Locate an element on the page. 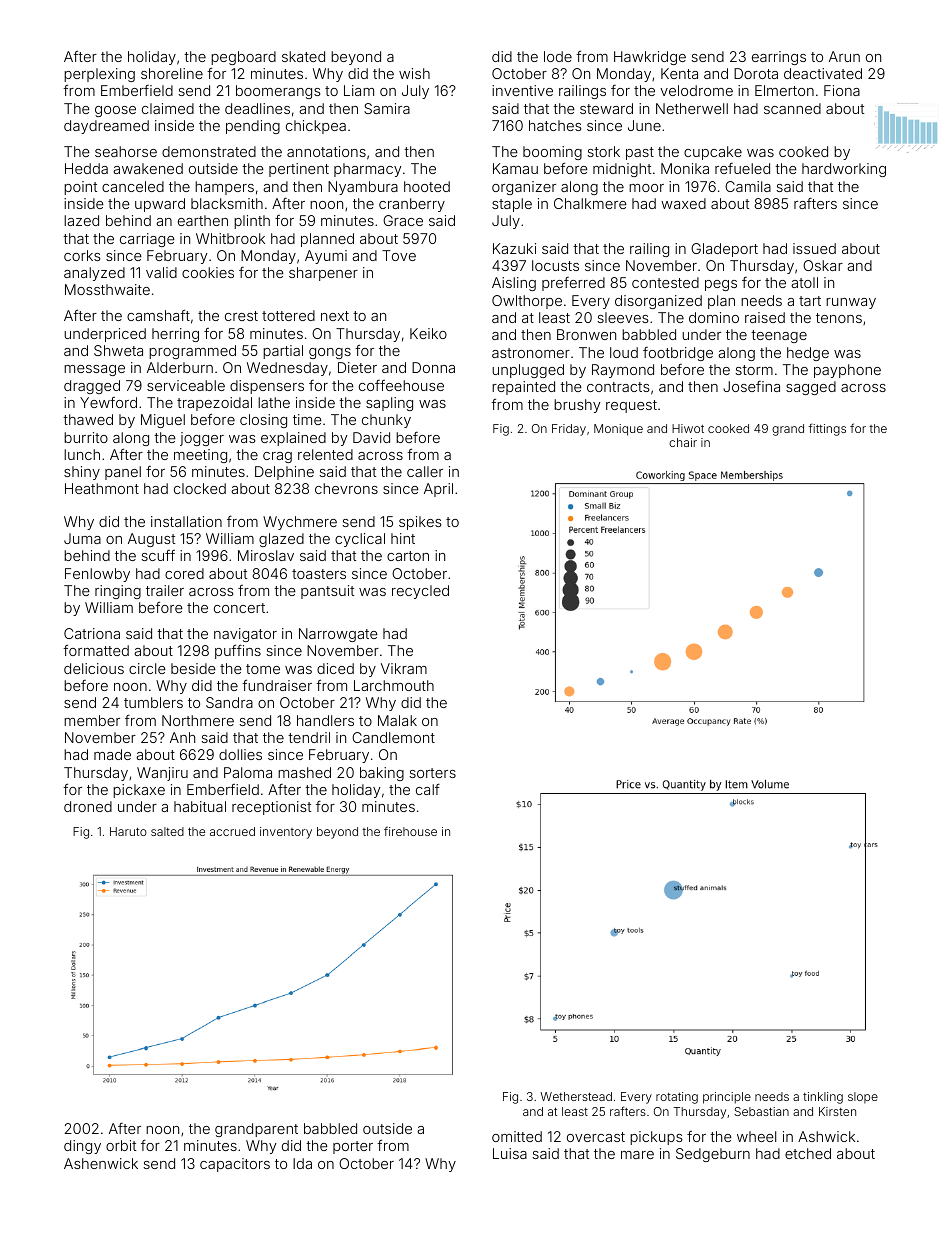 The height and width of the document is (1233, 952). wish is located at coordinates (414, 73).
